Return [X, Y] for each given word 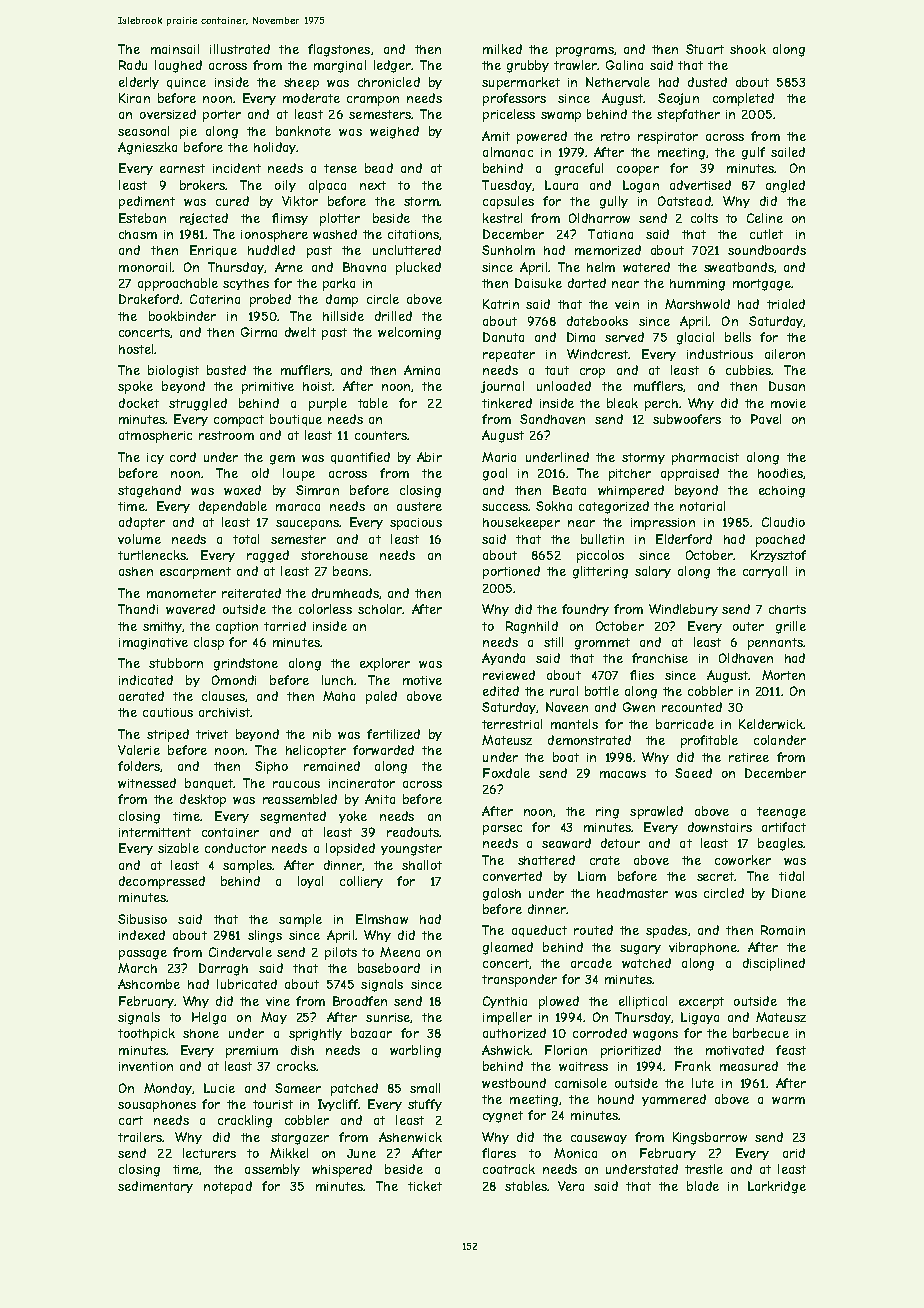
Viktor [300, 201]
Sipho [271, 767]
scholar [380, 609]
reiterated [251, 593]
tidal [791, 876]
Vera [571, 1186]
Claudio [783, 522]
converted [512, 876]
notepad [228, 1187]
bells [738, 337]
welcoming [409, 333]
